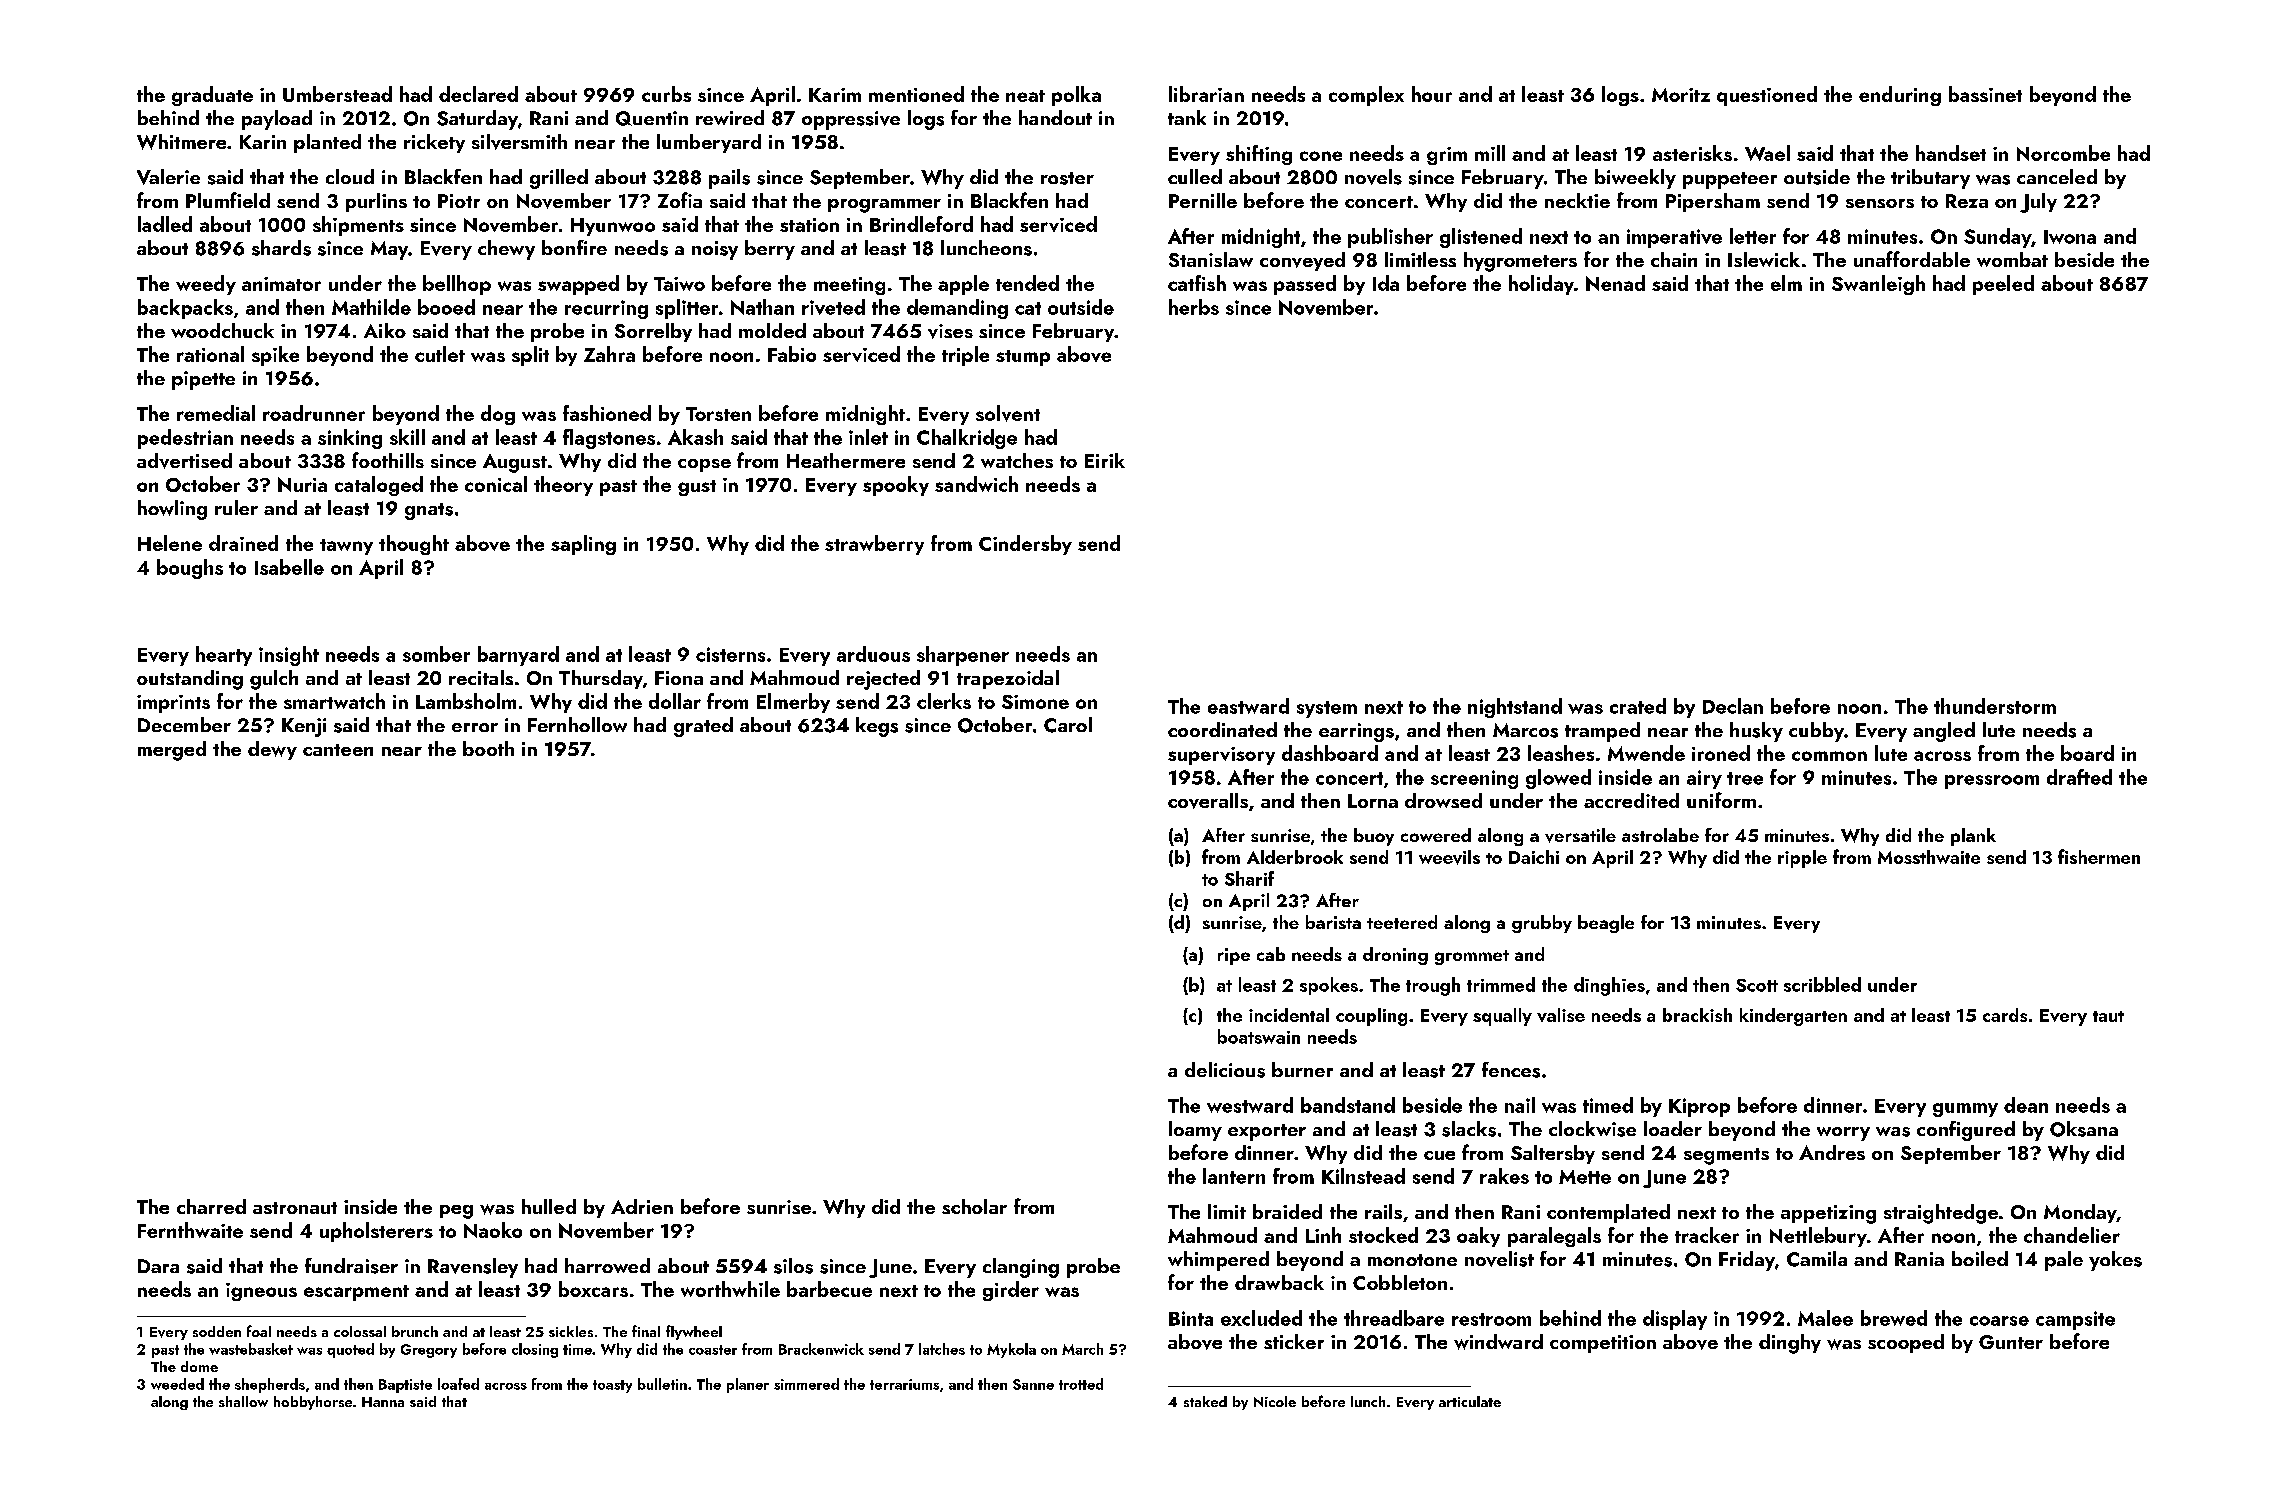 The image size is (2296, 1486). Describe the element at coordinates (2084, 1129) in the screenshot. I see `Oksana` at that location.
